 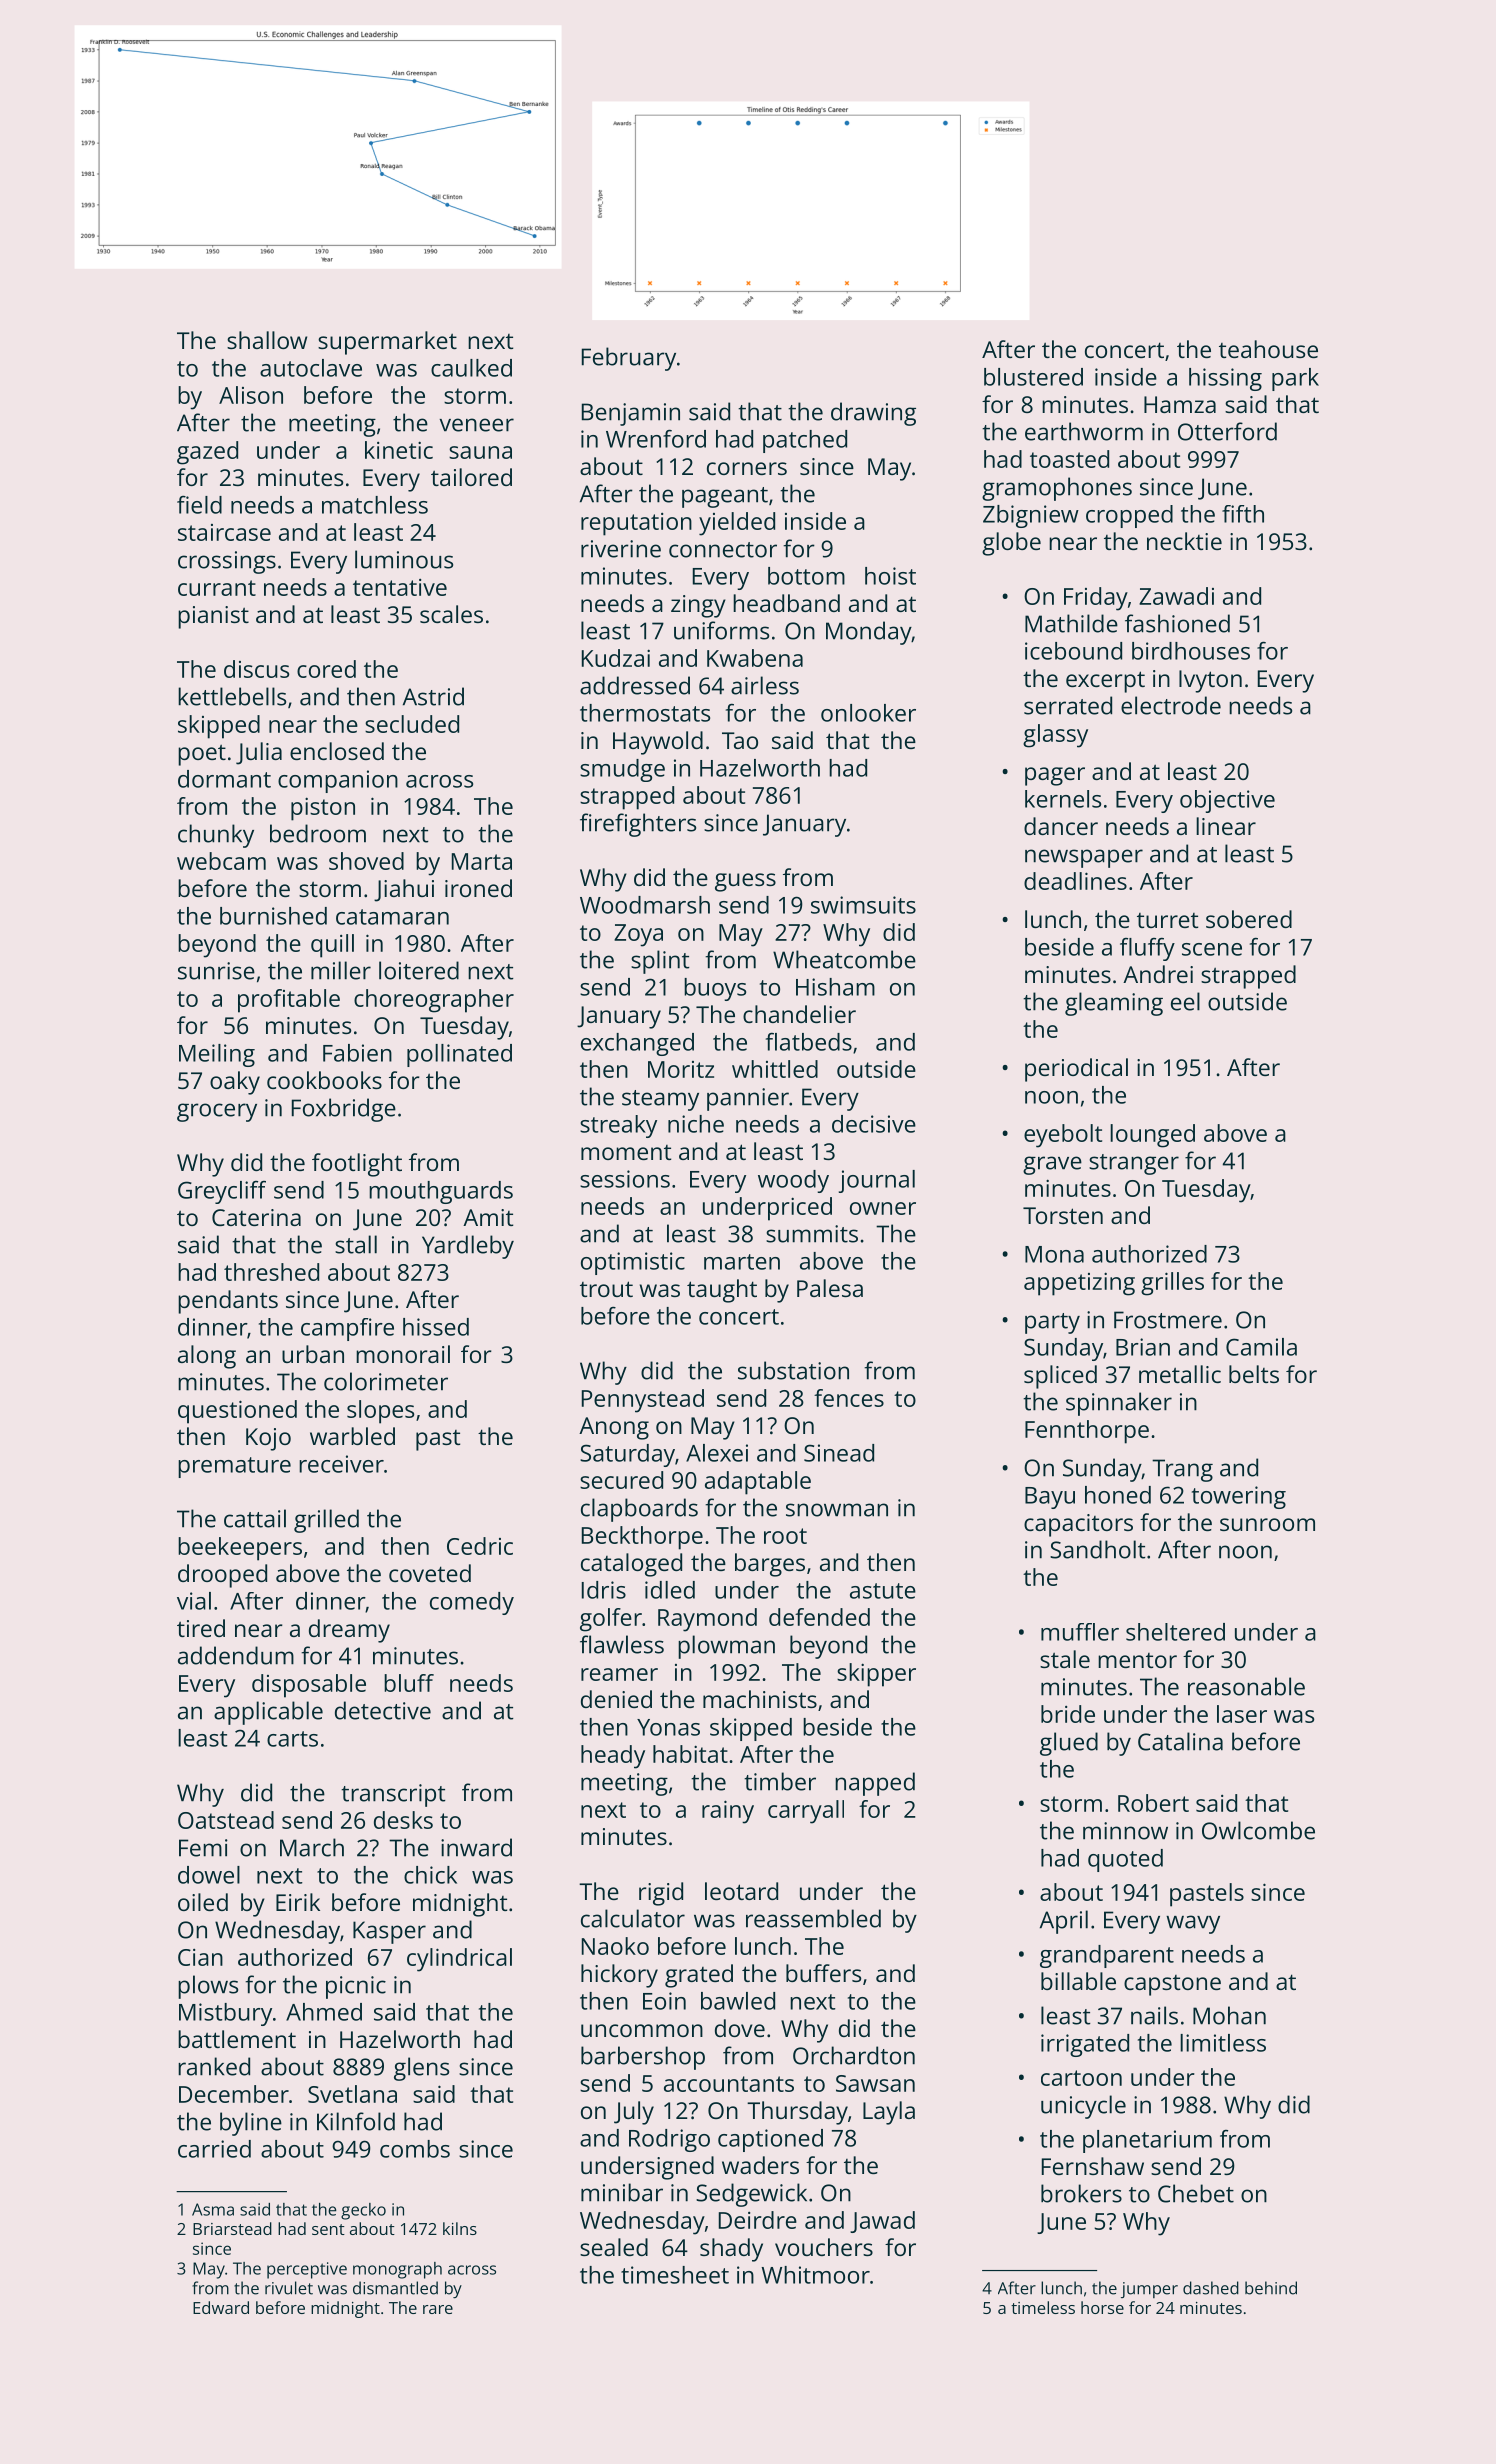 I want to click on hoist, so click(x=890, y=576).
